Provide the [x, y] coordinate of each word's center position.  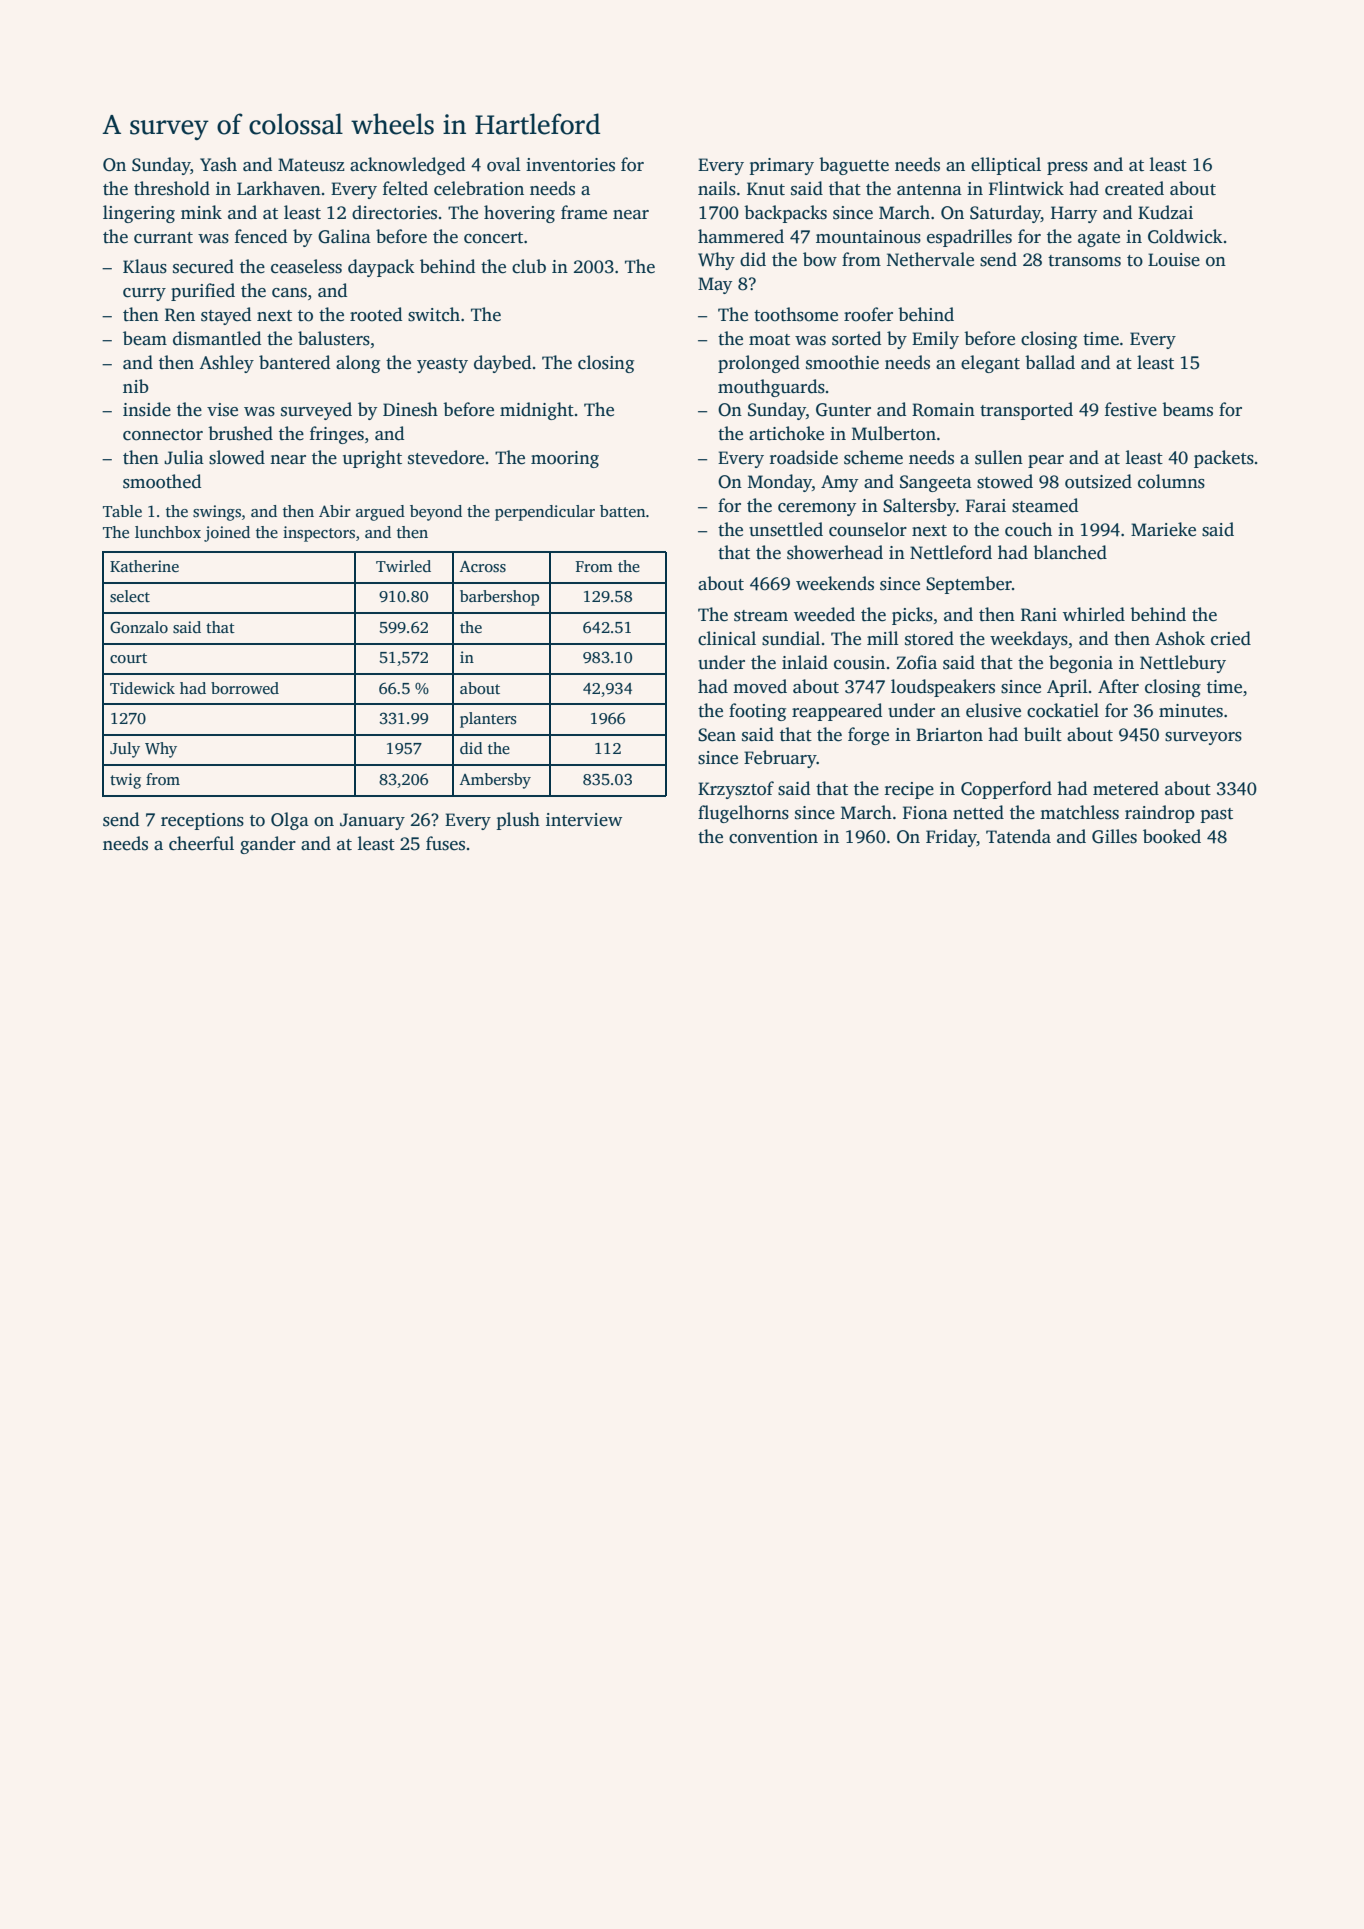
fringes [337, 435]
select [130, 596]
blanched [1070, 552]
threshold [172, 188]
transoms [1084, 261]
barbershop [499, 598]
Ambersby [495, 781]
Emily [935, 340]
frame [584, 212]
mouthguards [771, 388]
